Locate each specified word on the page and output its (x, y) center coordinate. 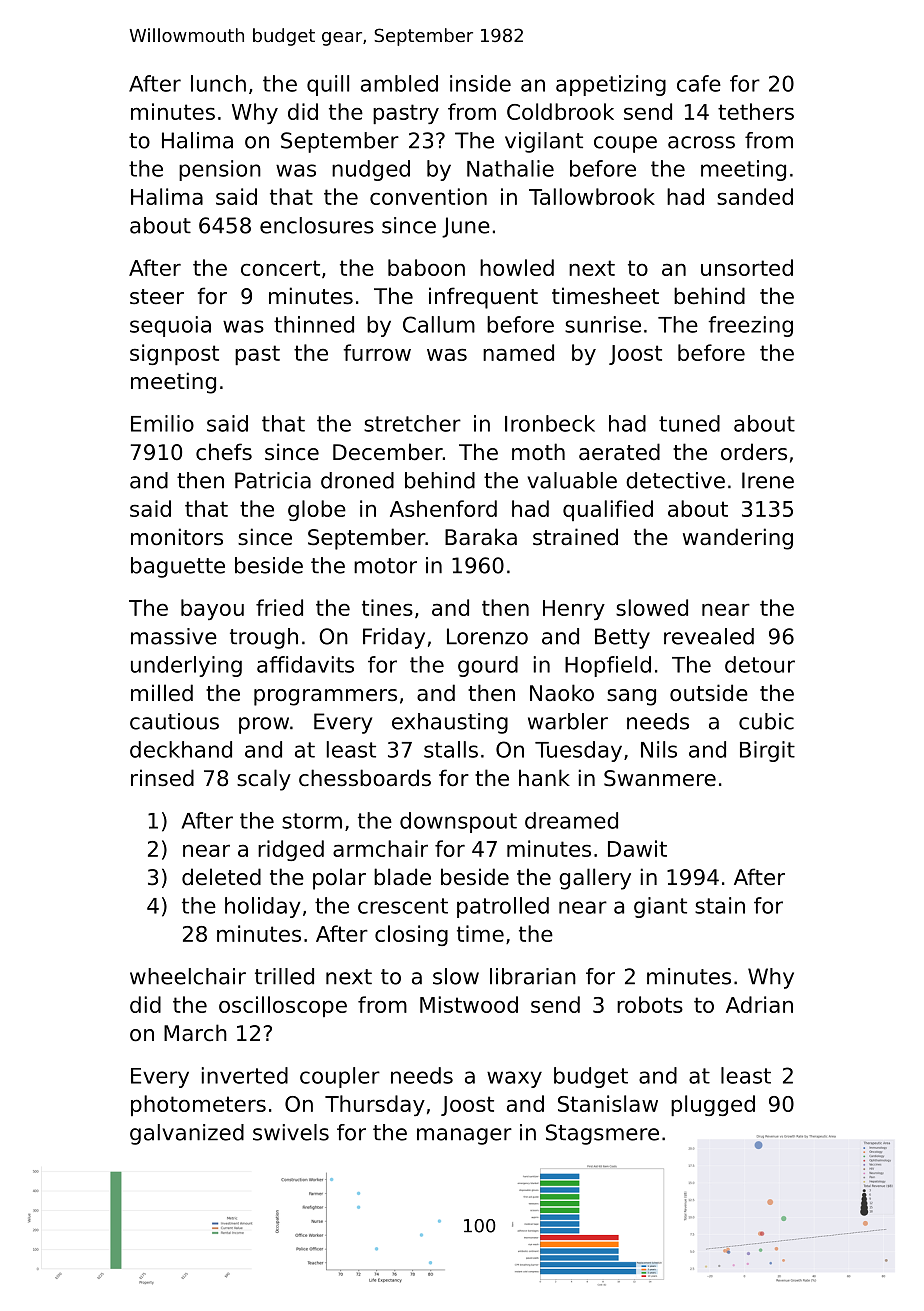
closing (411, 935)
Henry (574, 610)
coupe (625, 144)
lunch (218, 83)
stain (720, 905)
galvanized (187, 1134)
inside (480, 83)
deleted (221, 877)
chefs (224, 452)
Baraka (481, 537)
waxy (514, 1079)
